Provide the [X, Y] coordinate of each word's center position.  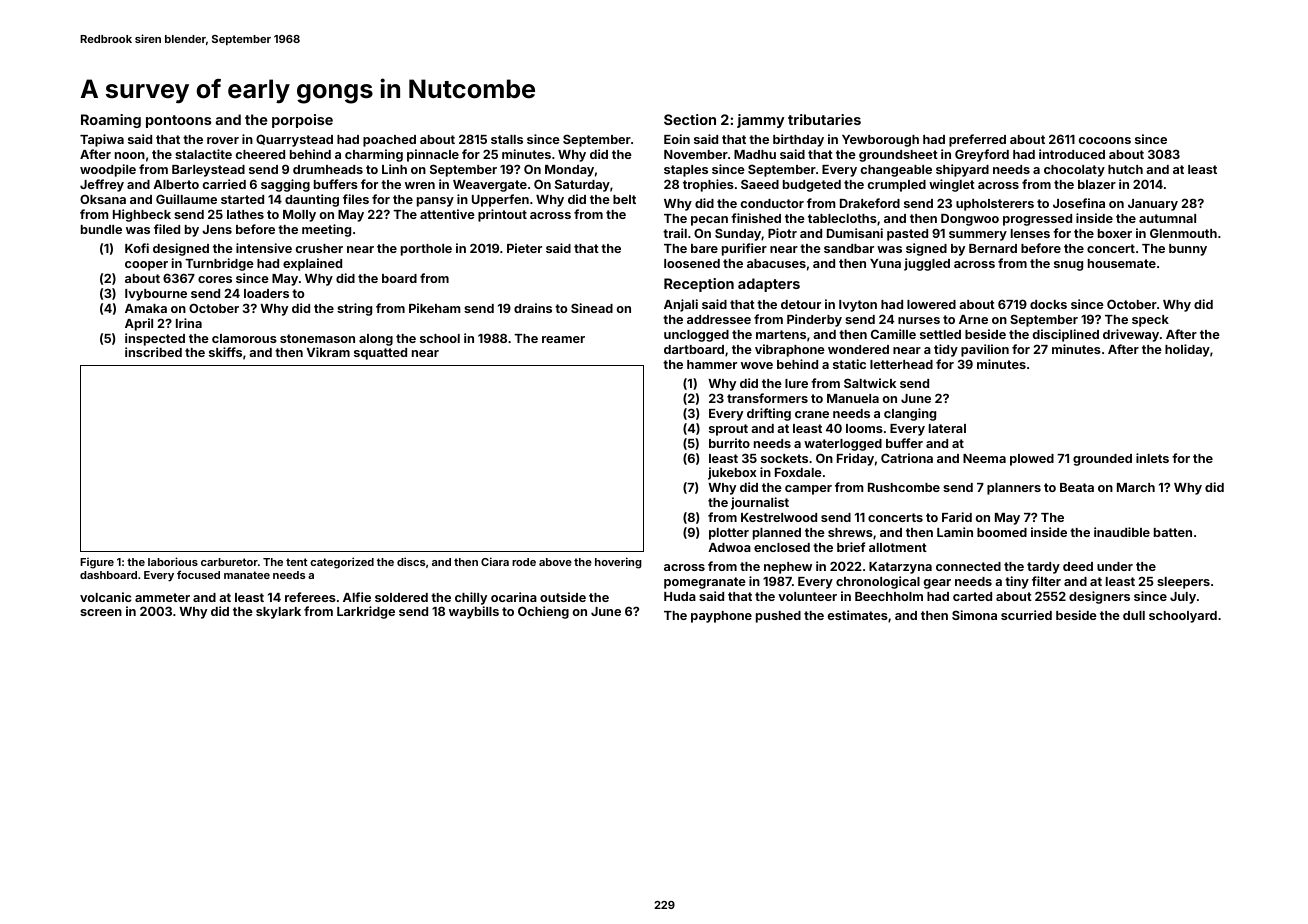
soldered [401, 597]
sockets [784, 458]
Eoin [677, 139]
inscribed [153, 352]
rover [223, 140]
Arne [973, 319]
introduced [1072, 154]
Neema [984, 458]
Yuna [885, 263]
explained [312, 264]
